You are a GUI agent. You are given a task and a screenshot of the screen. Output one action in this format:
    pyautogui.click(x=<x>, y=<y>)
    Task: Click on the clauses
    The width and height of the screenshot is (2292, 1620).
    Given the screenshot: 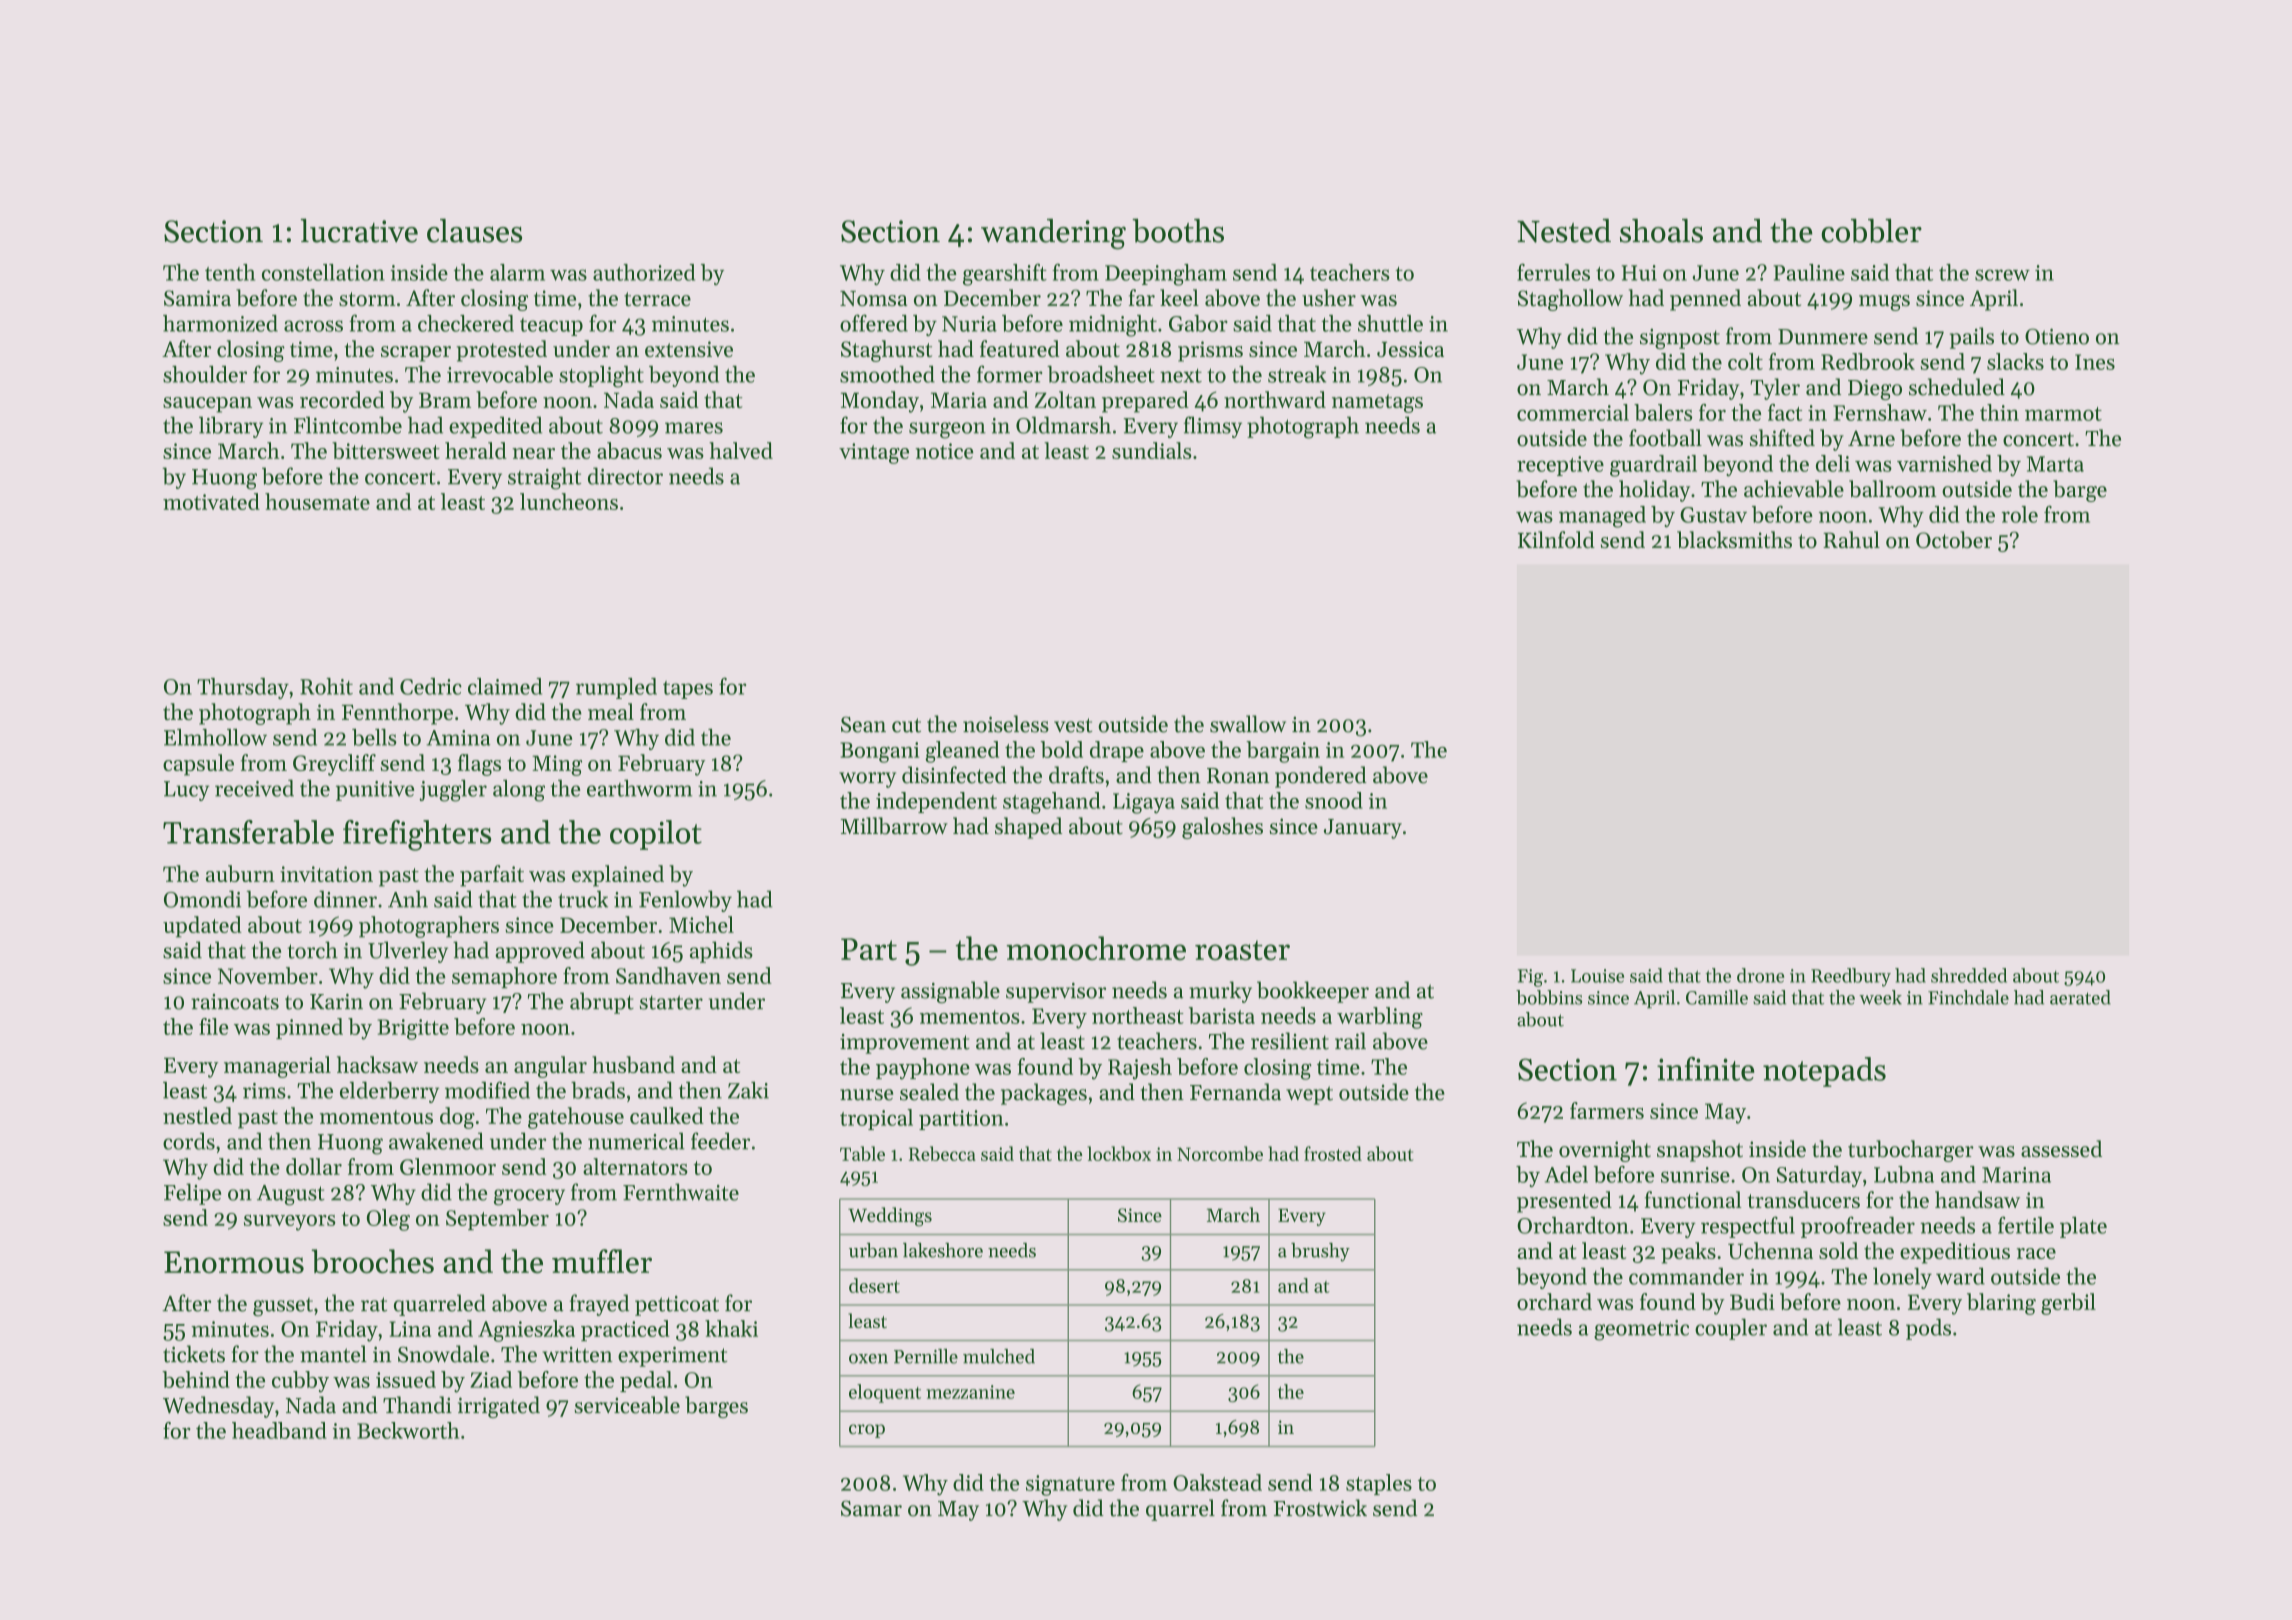 What is the action you would take?
    pyautogui.click(x=474, y=230)
